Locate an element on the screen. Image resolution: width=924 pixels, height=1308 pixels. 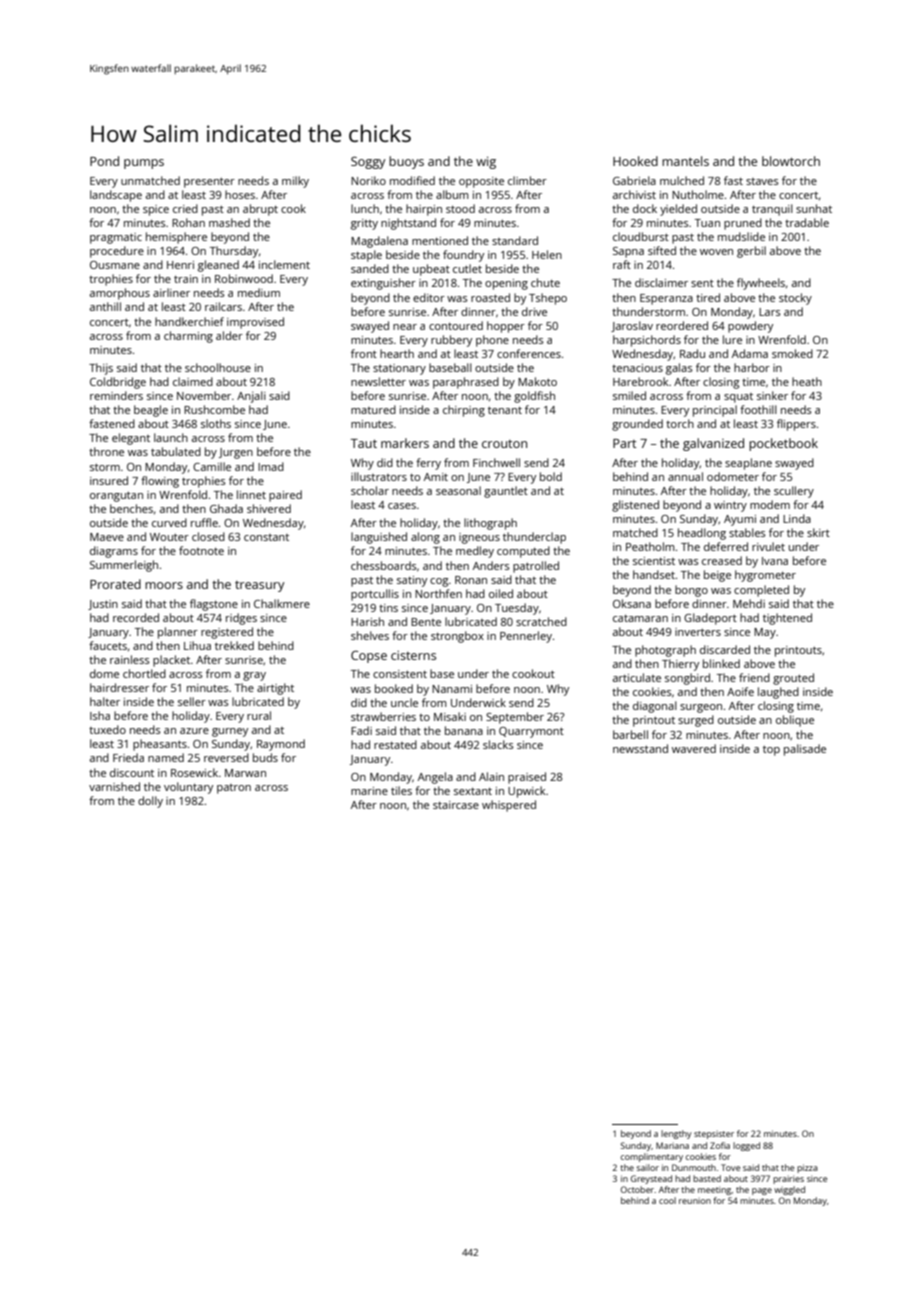
creased is located at coordinates (722, 560).
